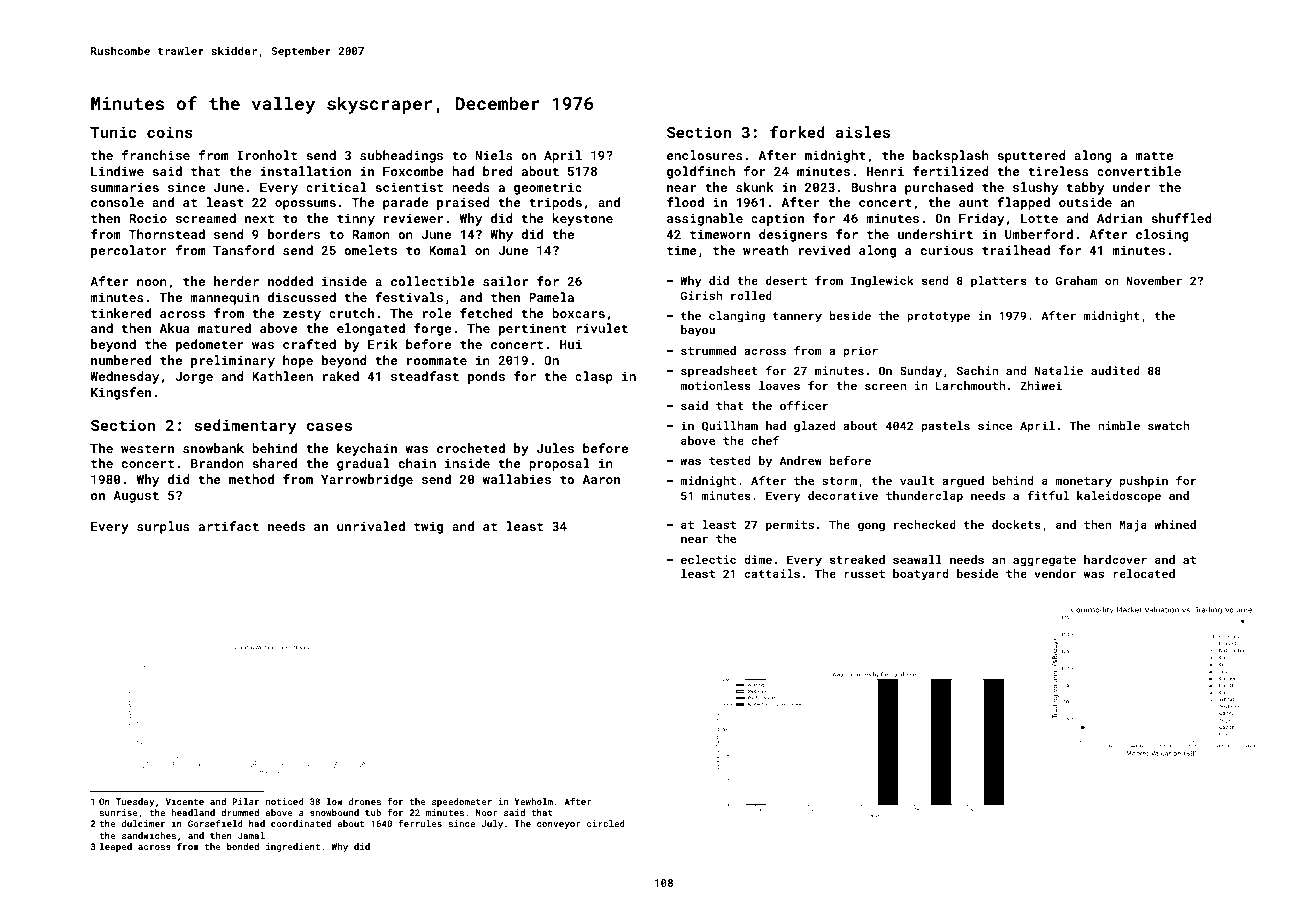 The image size is (1308, 924). Describe the element at coordinates (1055, 573) in the document. I see `vendor` at that location.
